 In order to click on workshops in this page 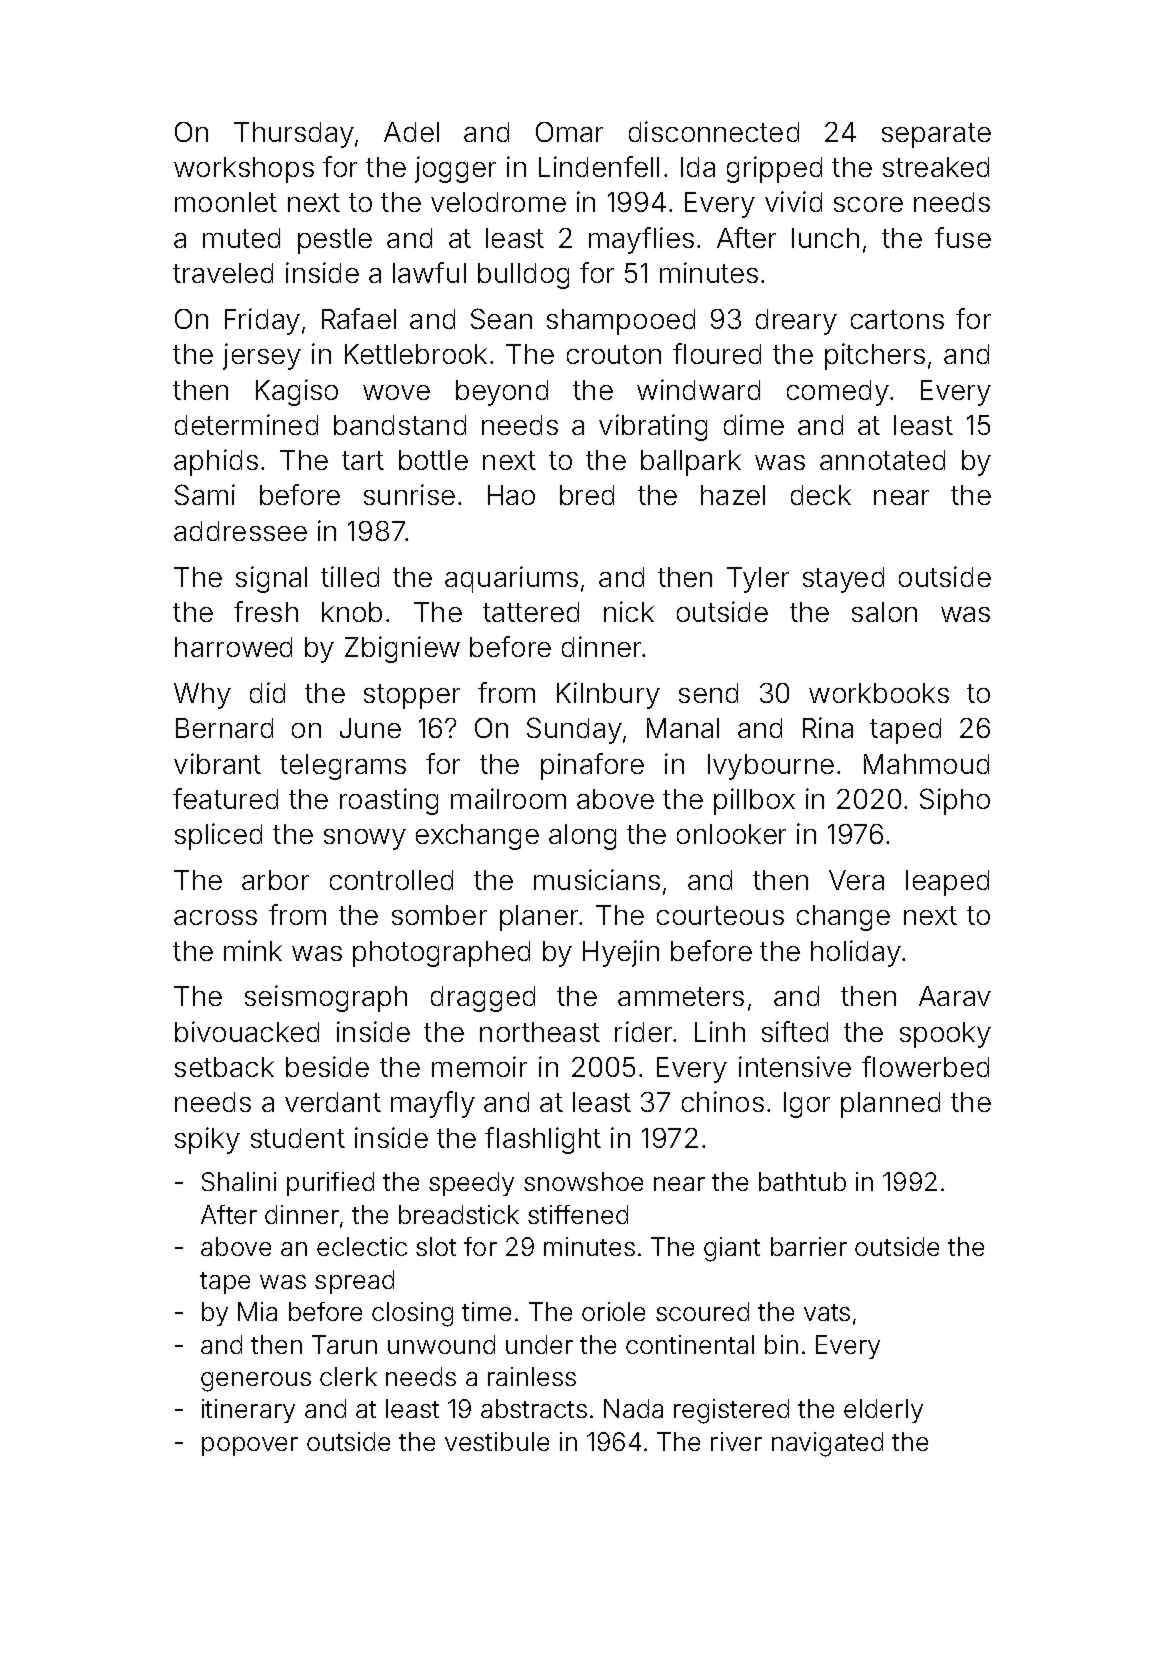, I will do `click(244, 170)`.
